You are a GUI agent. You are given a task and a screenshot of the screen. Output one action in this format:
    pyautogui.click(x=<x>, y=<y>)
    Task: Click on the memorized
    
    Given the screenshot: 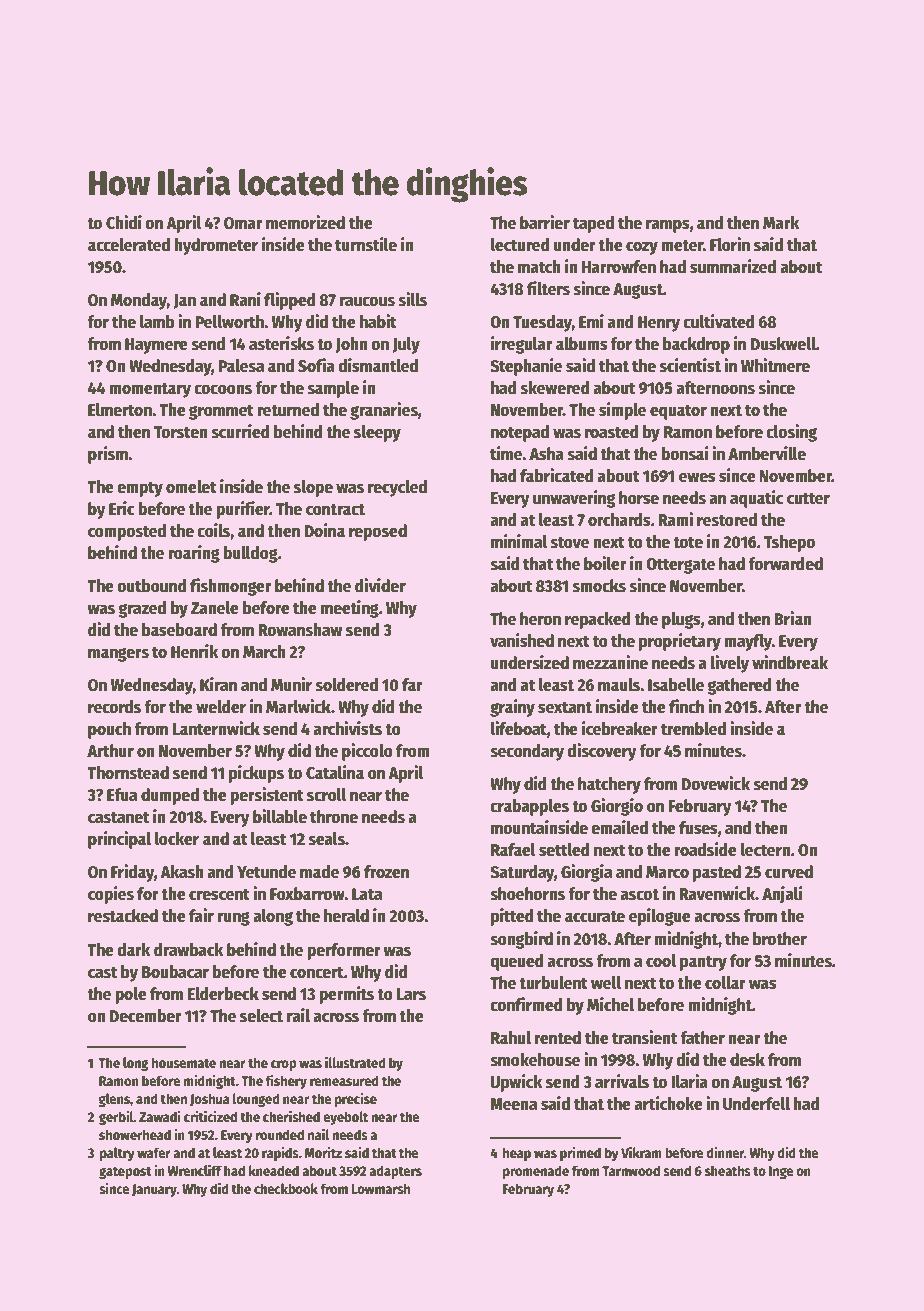 What is the action you would take?
    pyautogui.click(x=305, y=222)
